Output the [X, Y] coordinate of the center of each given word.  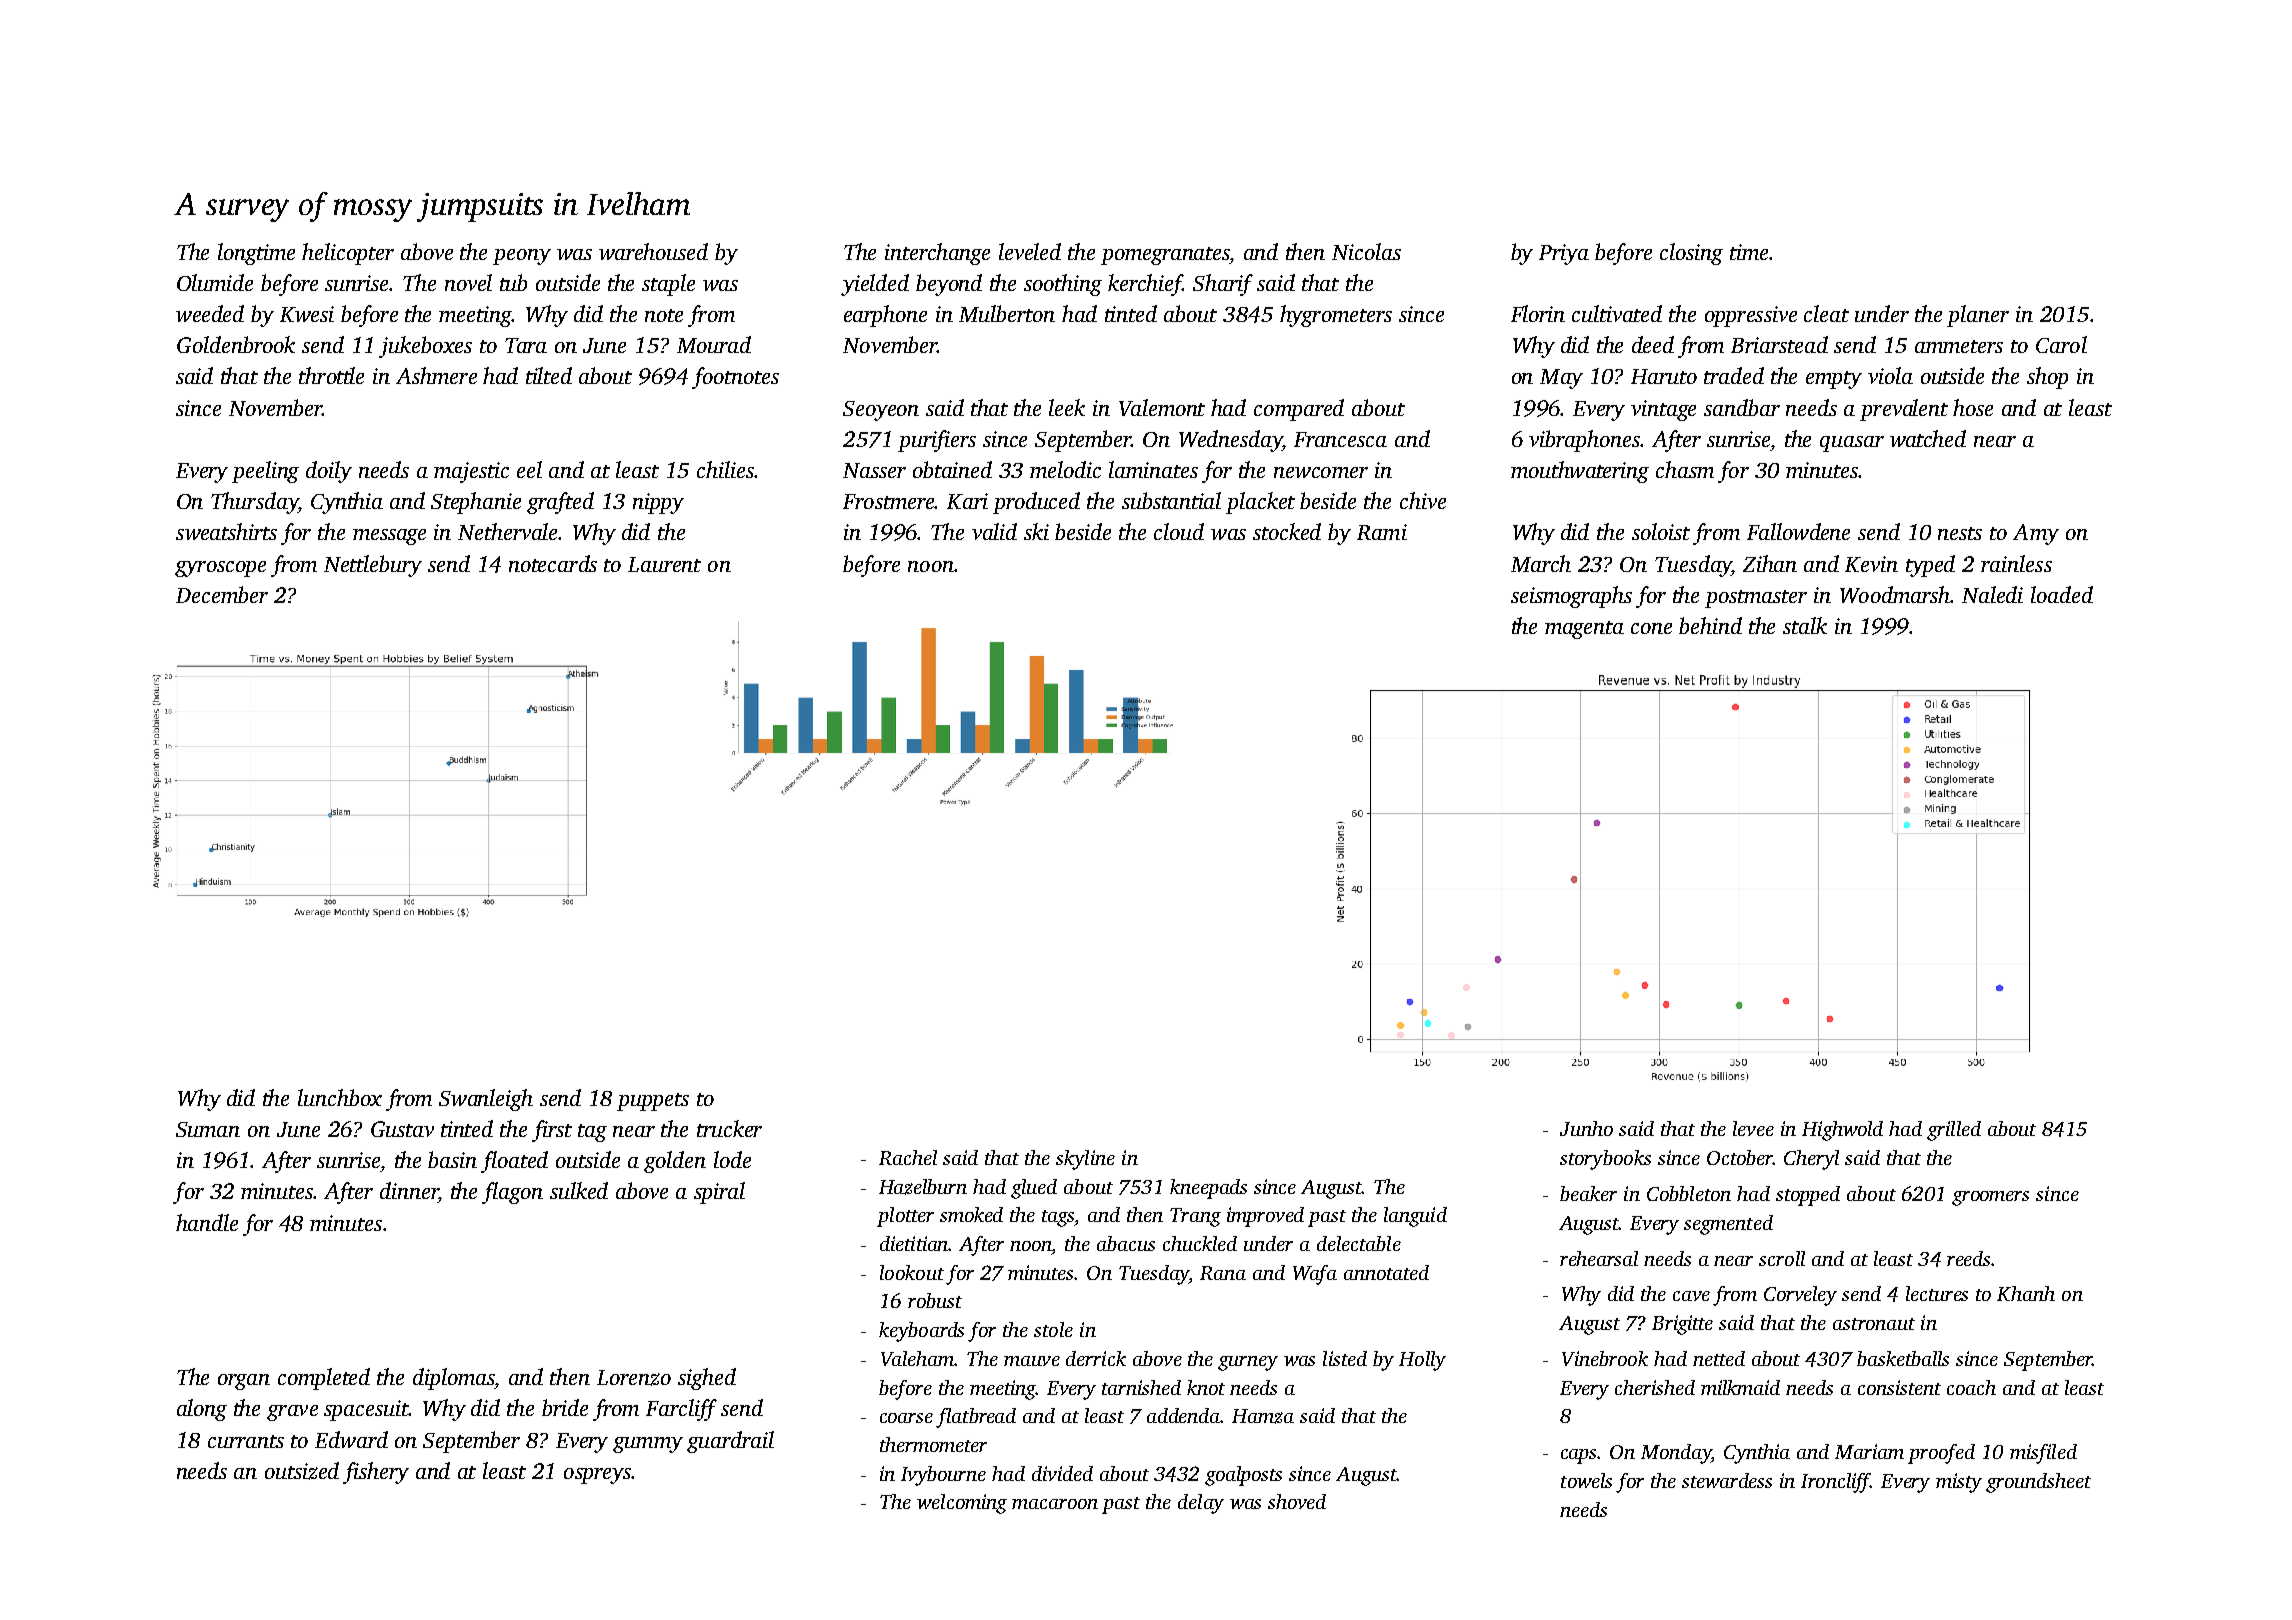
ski [1036, 531]
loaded [2062, 594]
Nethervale [508, 531]
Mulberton [1007, 313]
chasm [1685, 469]
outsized [302, 1471]
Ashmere [436, 375]
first [552, 1131]
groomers [1990, 1198]
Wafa [1315, 1275]
